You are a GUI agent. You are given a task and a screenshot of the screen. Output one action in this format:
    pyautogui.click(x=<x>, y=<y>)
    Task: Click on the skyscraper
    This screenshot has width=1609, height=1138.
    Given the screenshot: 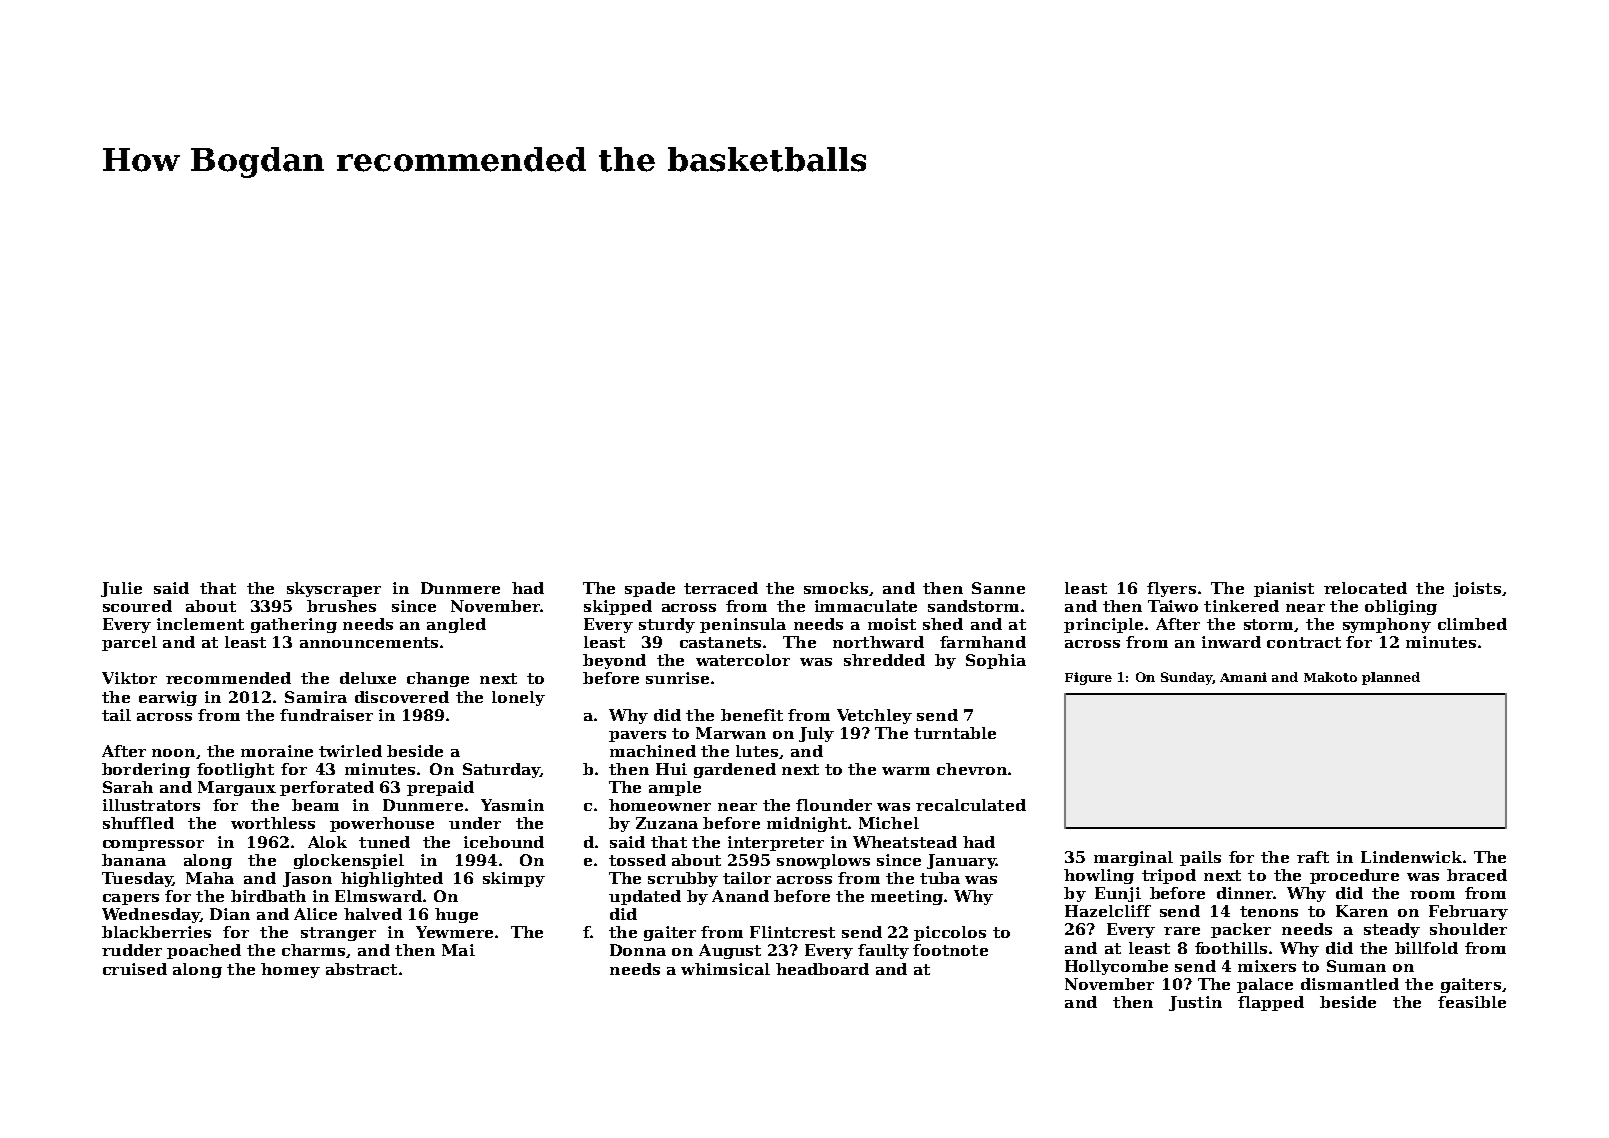 What is the action you would take?
    pyautogui.click(x=334, y=589)
